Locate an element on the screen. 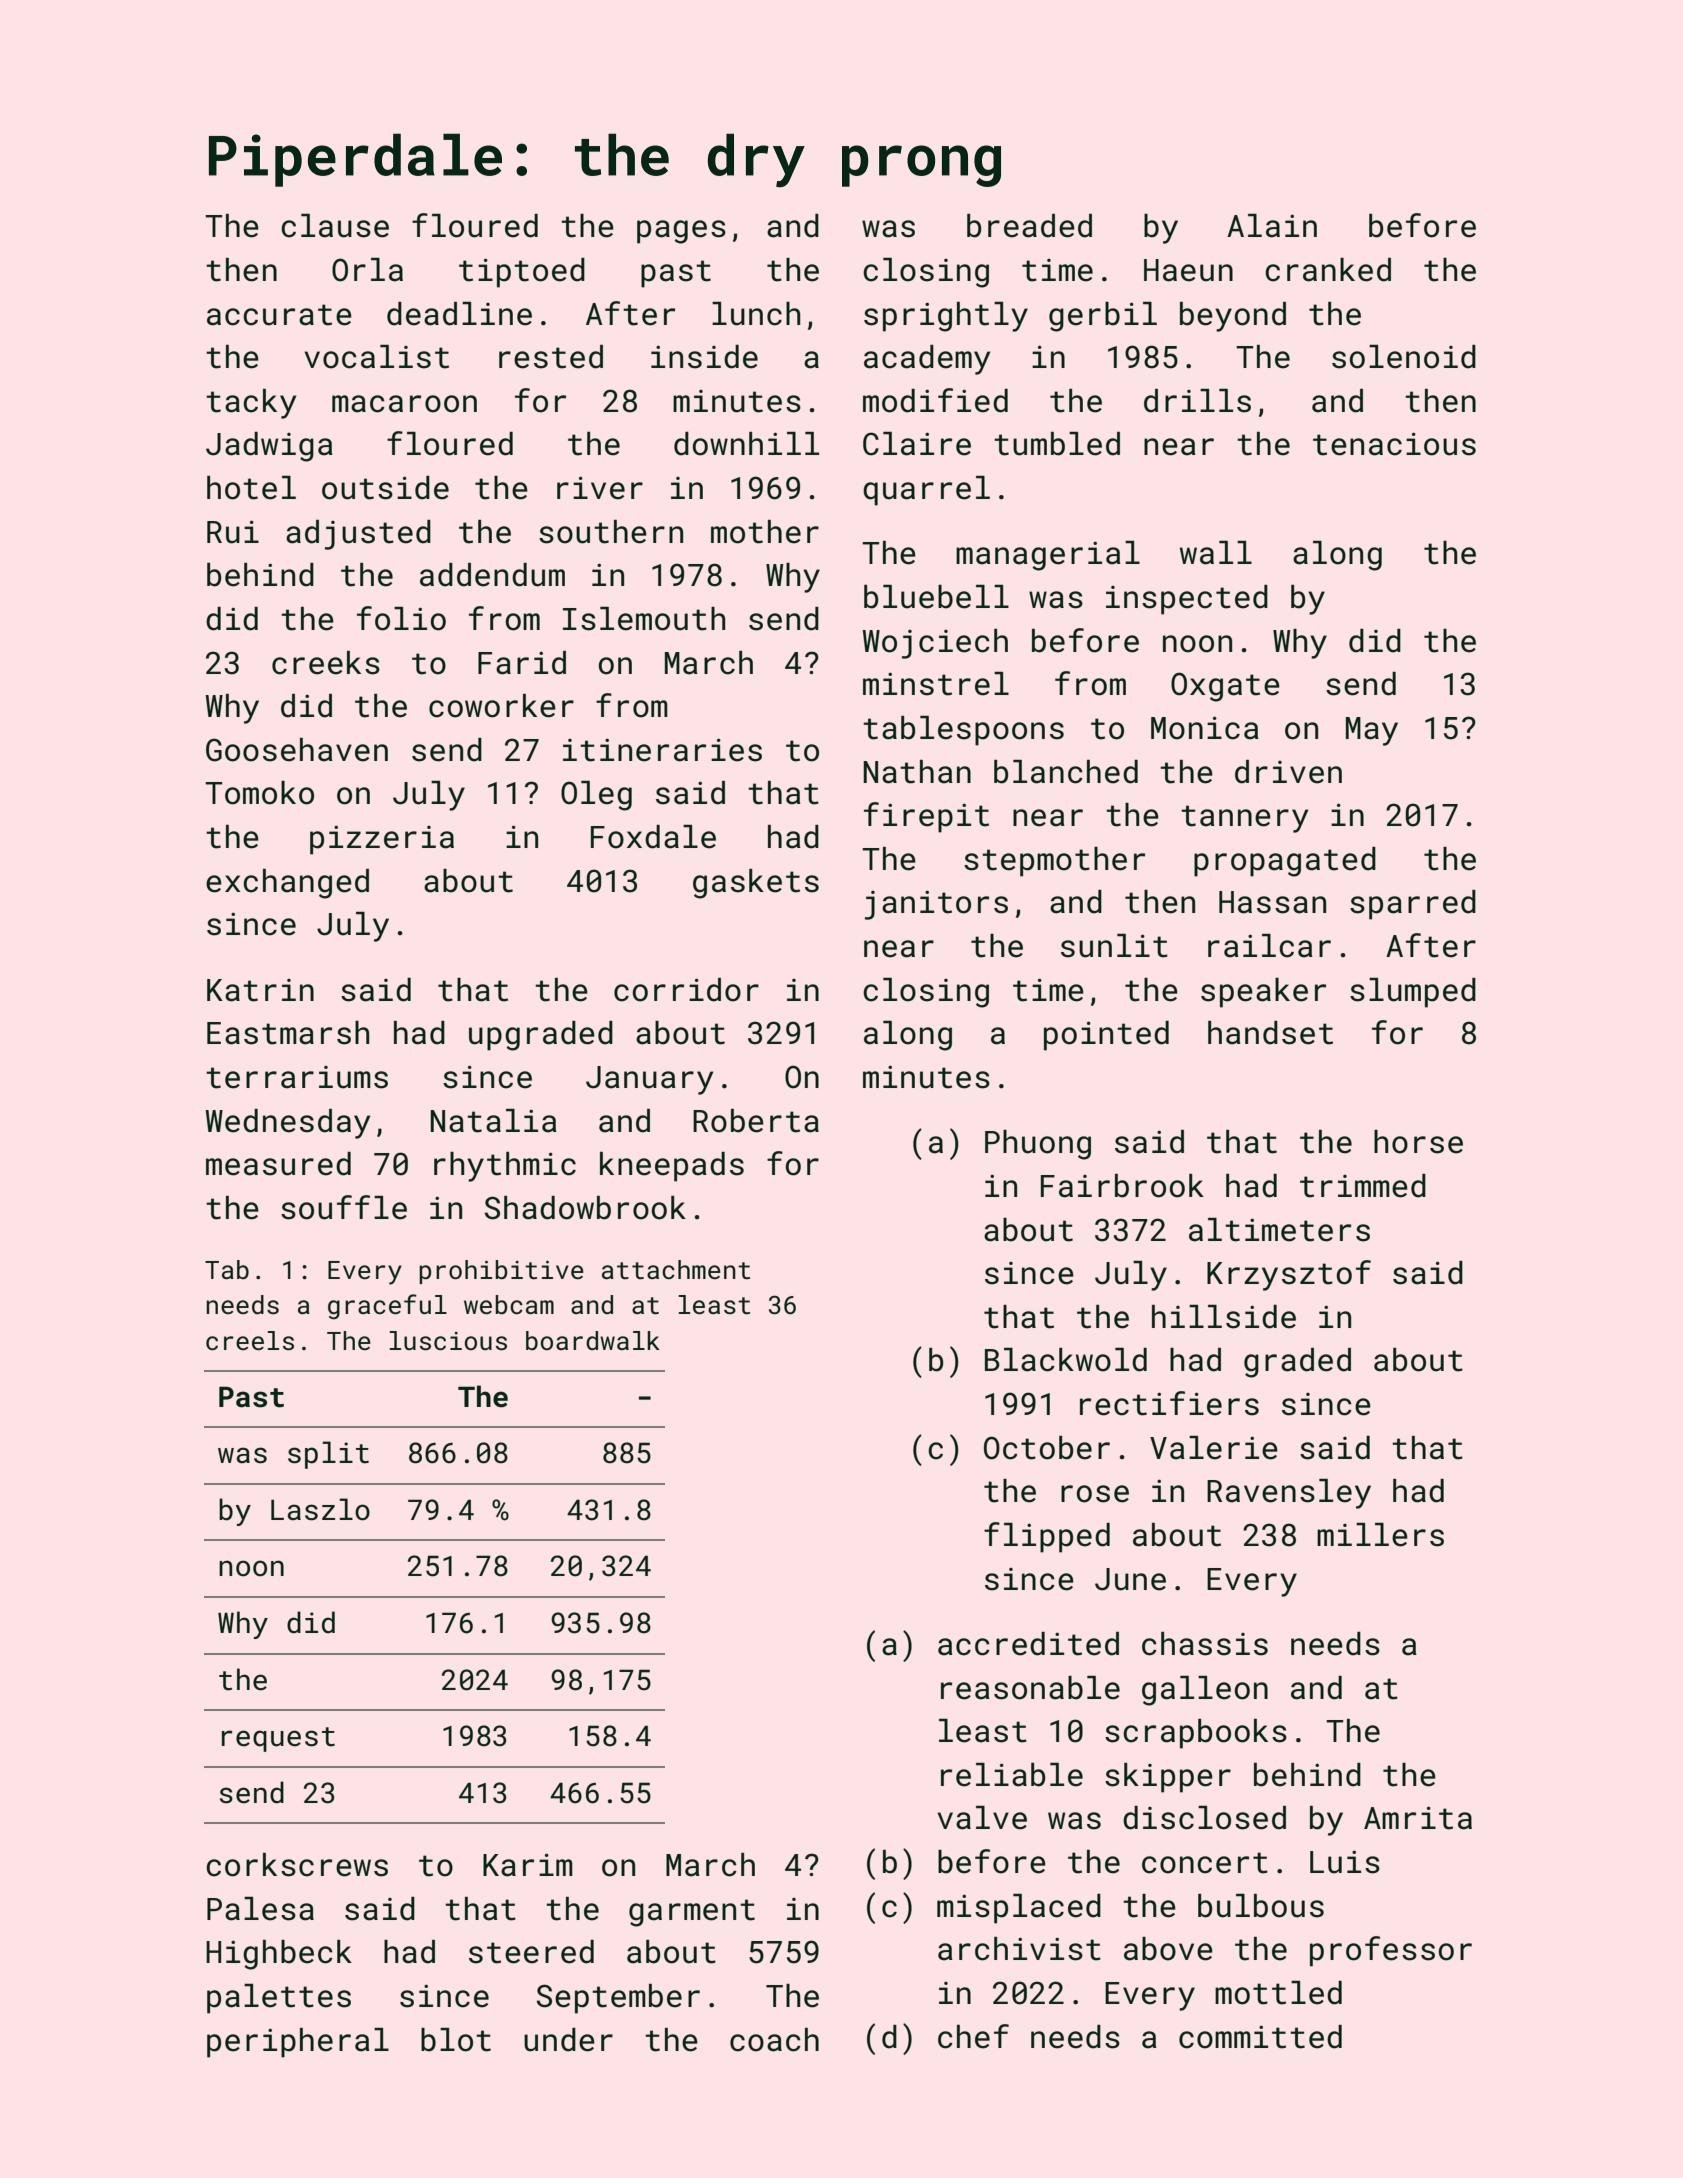 Image resolution: width=1683 pixels, height=2178 pixels. May is located at coordinates (1372, 731).
